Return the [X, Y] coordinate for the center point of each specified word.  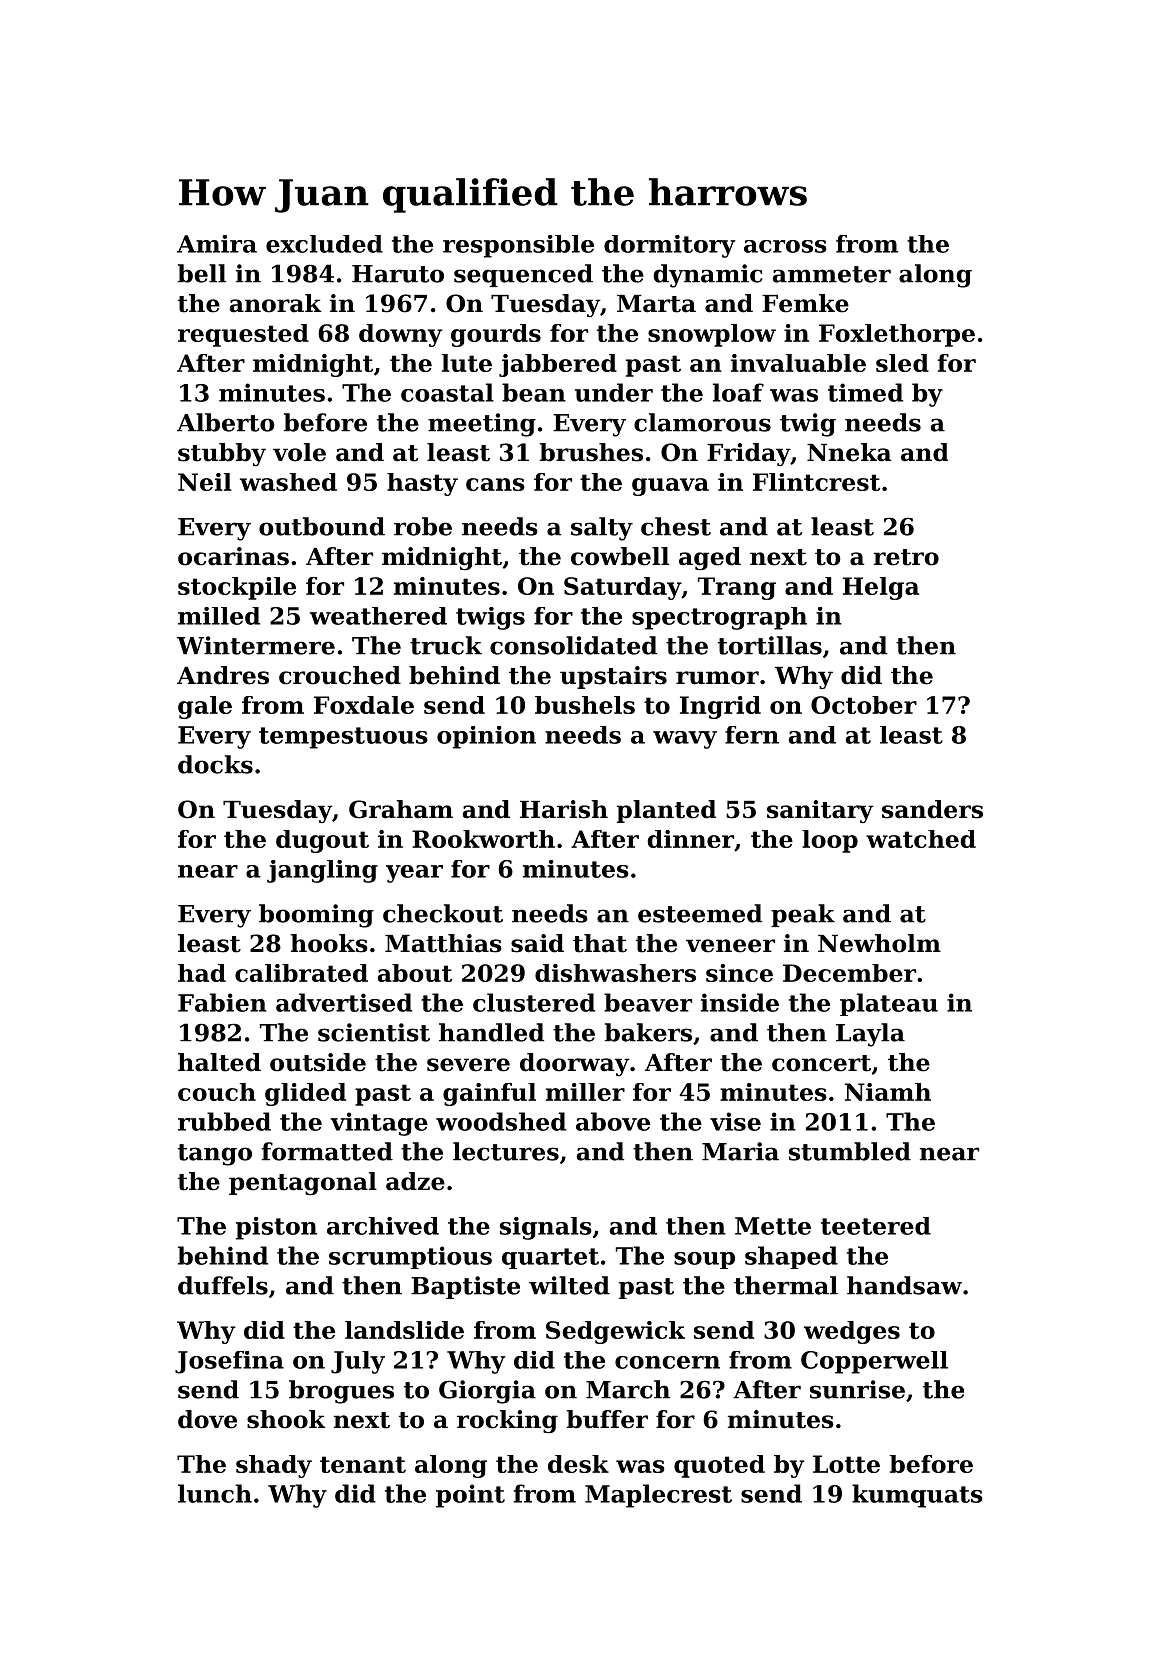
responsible [518, 246]
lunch [215, 1493]
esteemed [700, 913]
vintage [379, 1124]
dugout [322, 841]
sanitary [820, 811]
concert [821, 1063]
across [785, 246]
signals [546, 1228]
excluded [324, 244]
